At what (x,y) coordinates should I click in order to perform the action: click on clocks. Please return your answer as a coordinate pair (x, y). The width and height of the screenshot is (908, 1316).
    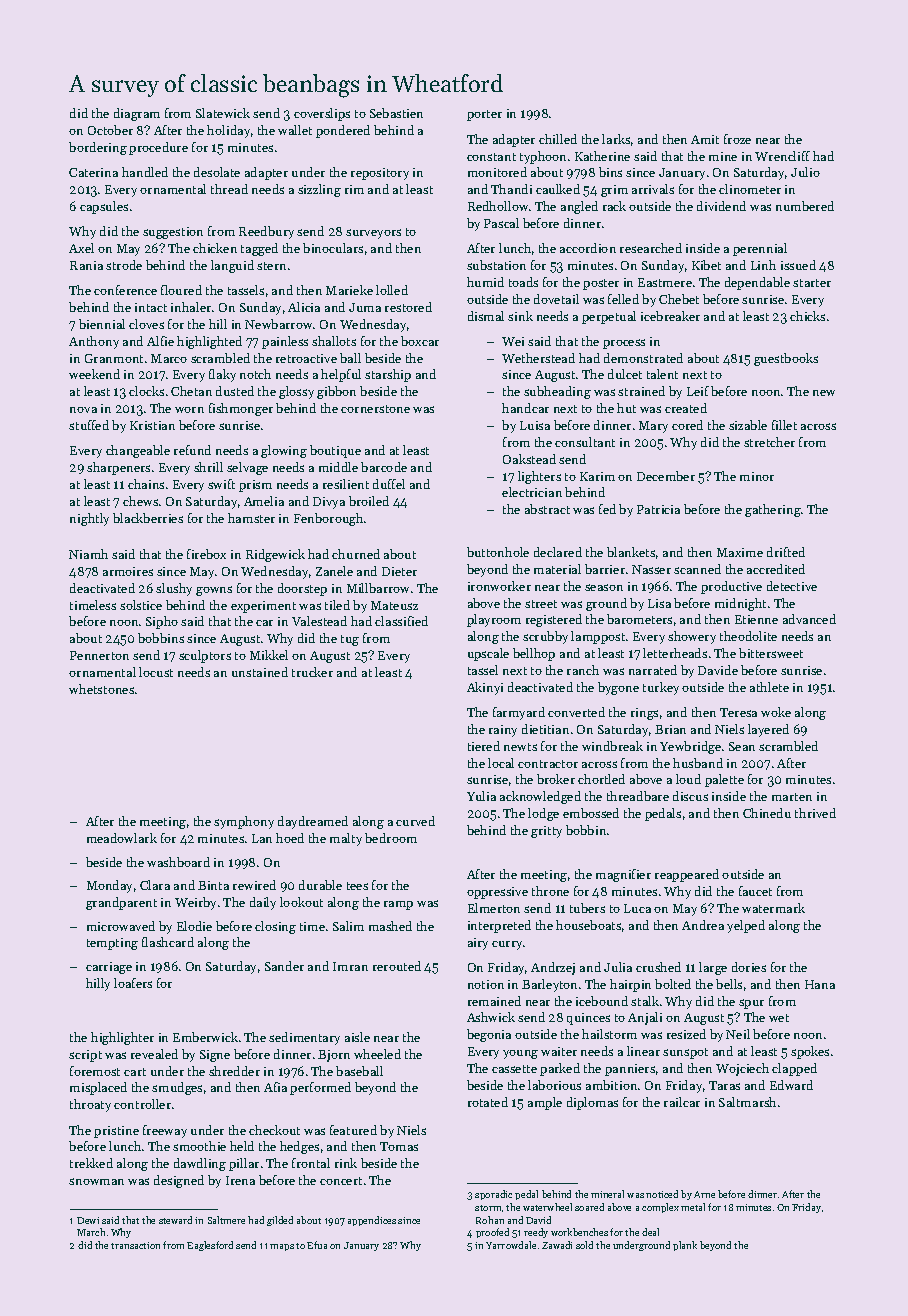
    Looking at the image, I should click on (146, 391).
